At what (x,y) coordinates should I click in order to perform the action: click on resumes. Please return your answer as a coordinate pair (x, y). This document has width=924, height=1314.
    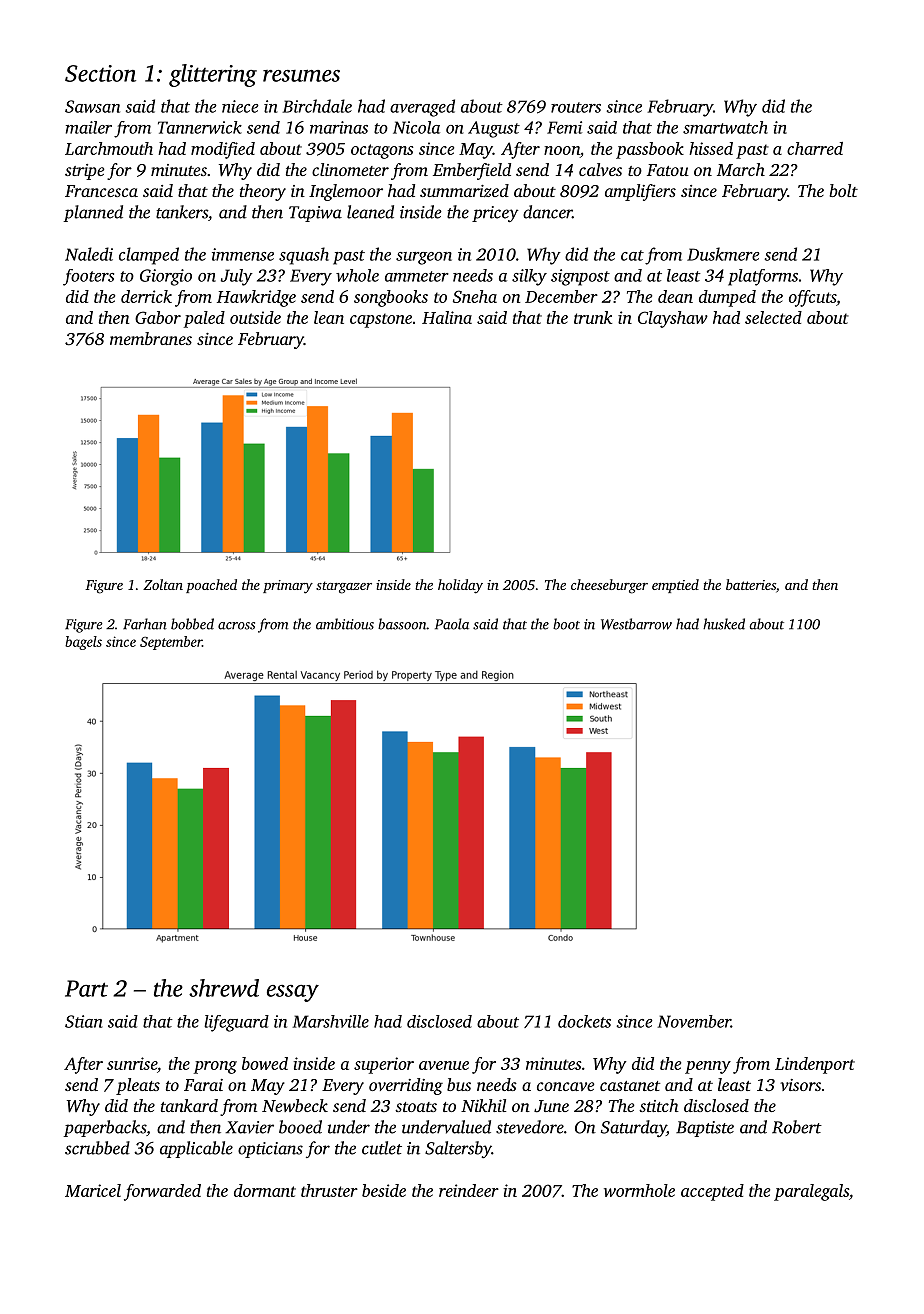
    Looking at the image, I should click on (301, 75).
